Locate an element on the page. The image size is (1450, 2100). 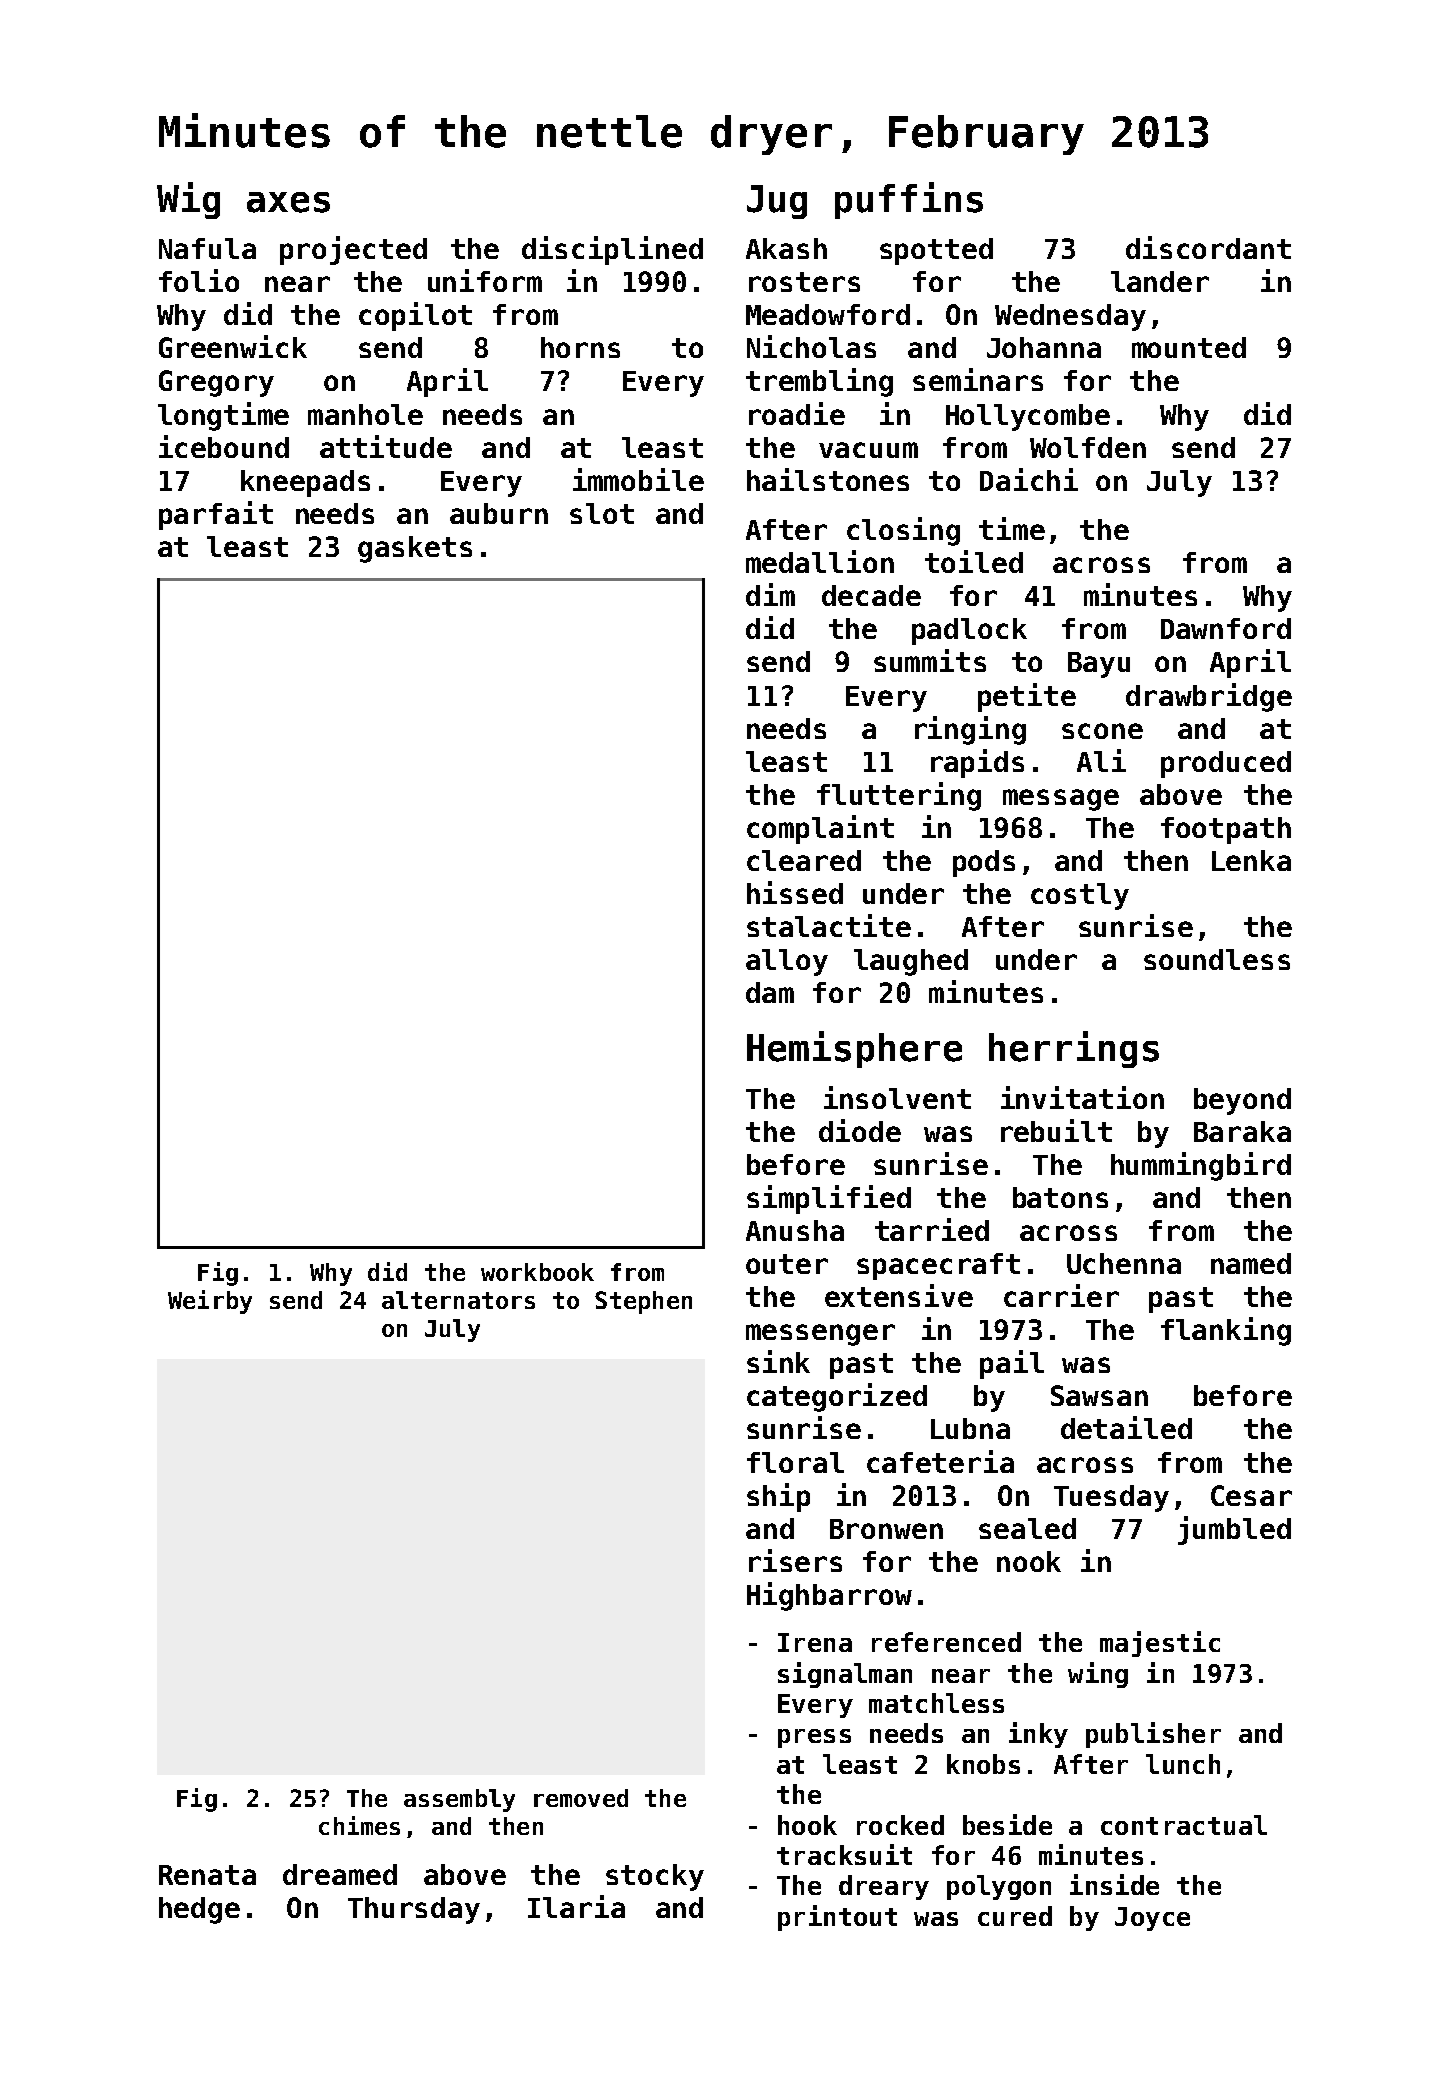
dam is located at coordinates (770, 992).
